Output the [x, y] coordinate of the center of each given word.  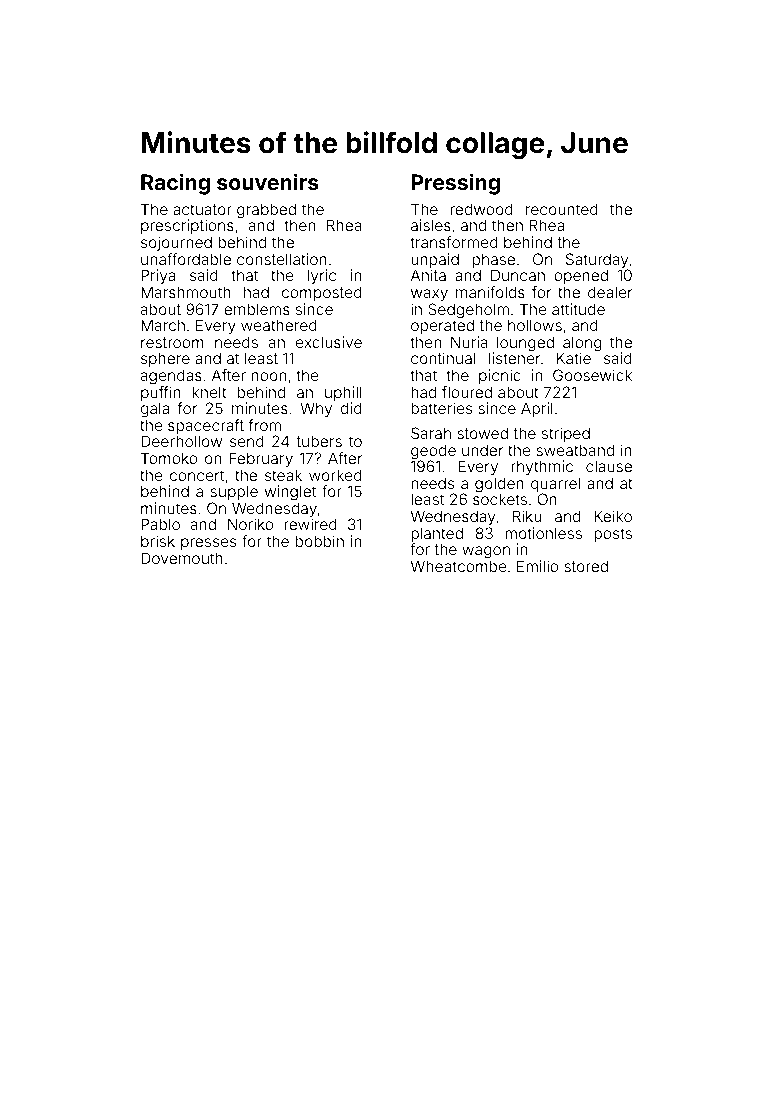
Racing [175, 184]
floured [467, 392]
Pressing [455, 184]
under [482, 450]
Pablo [160, 524]
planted [437, 534]
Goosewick [592, 375]
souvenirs [268, 181]
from [265, 425]
